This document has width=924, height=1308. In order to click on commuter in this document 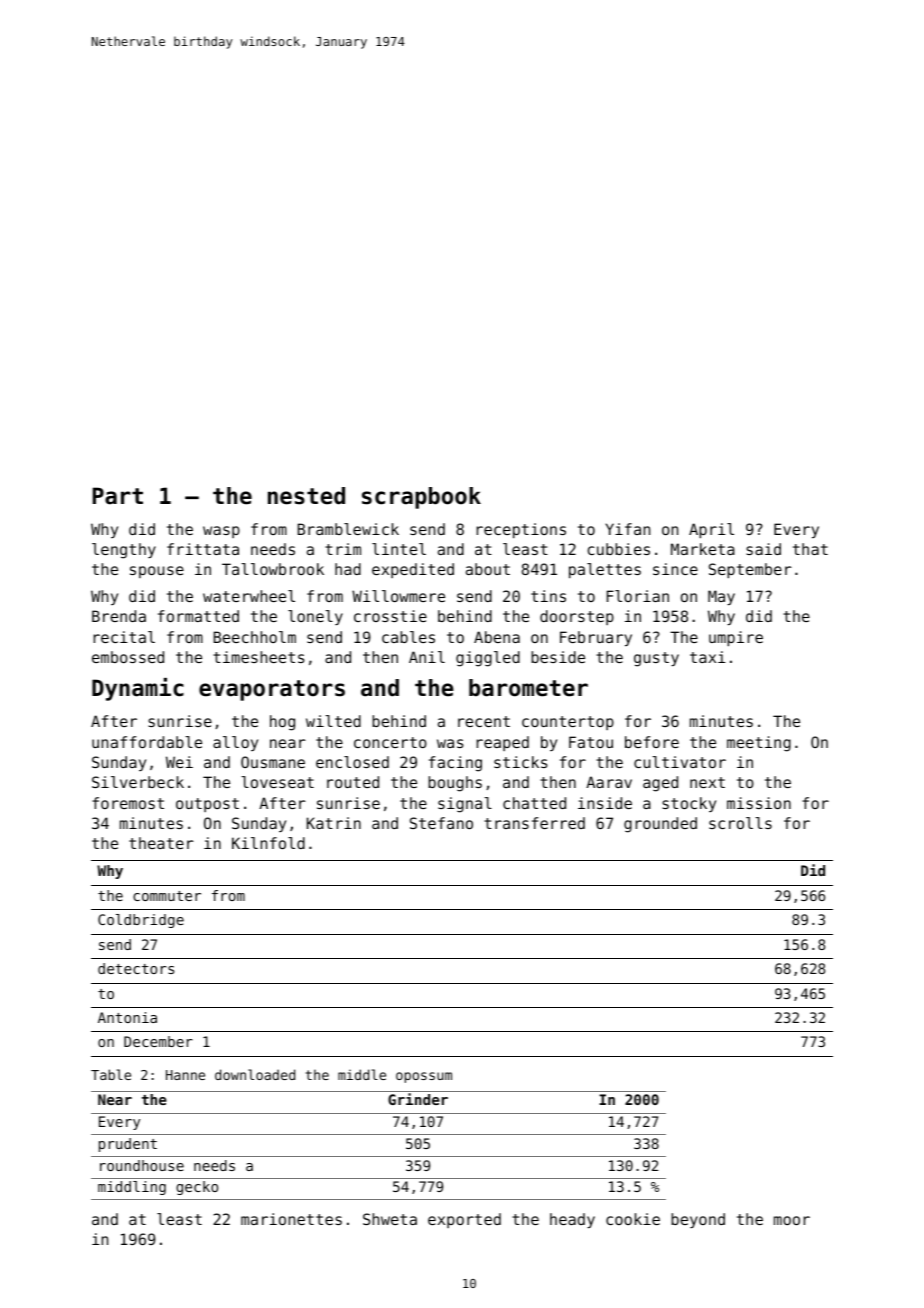, I will do `click(167, 896)`.
